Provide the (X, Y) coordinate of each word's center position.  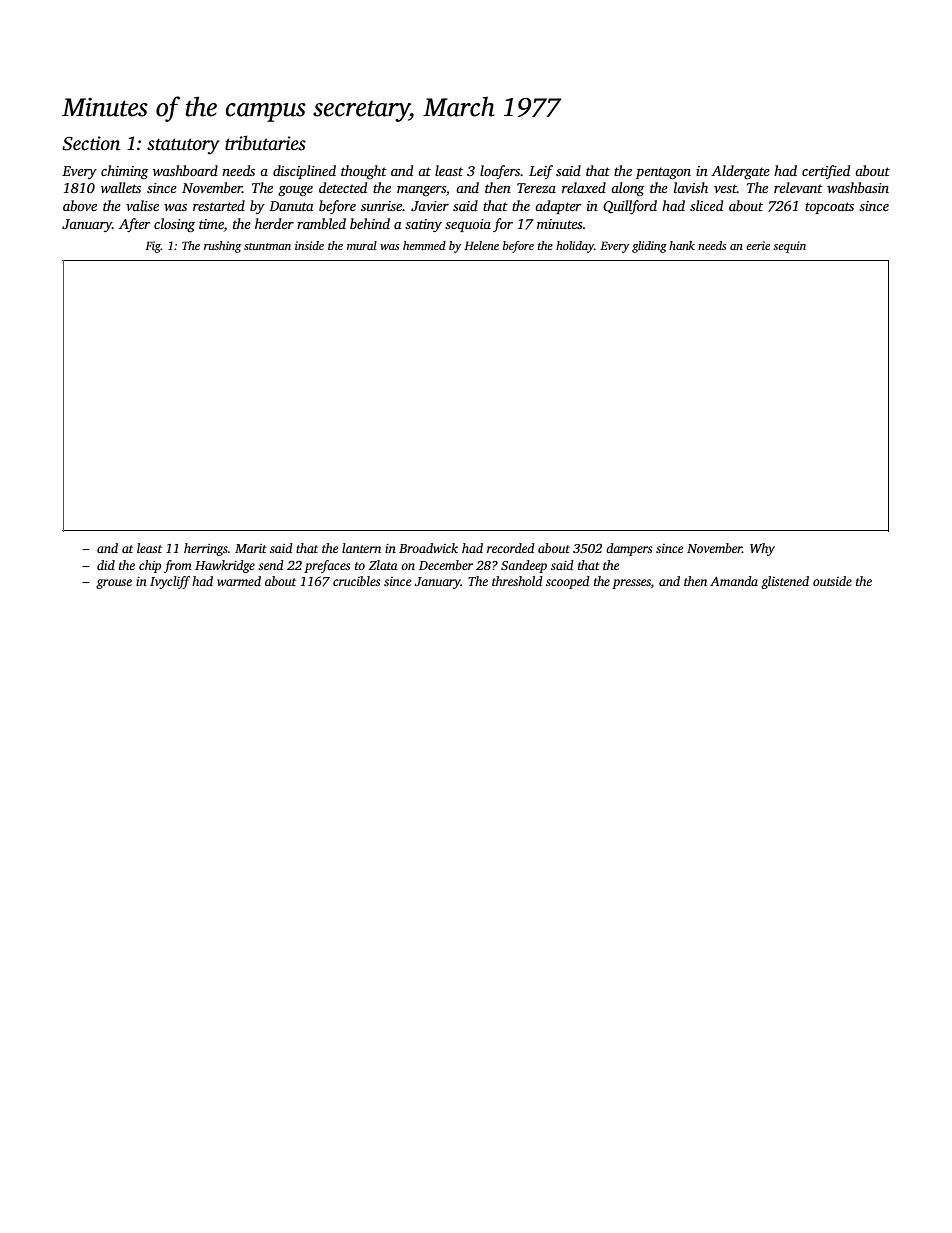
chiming (124, 172)
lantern (361, 548)
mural (362, 245)
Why (762, 549)
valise (142, 205)
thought (364, 172)
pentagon (663, 173)
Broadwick (428, 548)
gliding (649, 247)
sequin (789, 247)
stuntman (267, 246)
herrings (206, 549)
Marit (251, 548)
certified (826, 172)
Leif (541, 172)
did (106, 565)
